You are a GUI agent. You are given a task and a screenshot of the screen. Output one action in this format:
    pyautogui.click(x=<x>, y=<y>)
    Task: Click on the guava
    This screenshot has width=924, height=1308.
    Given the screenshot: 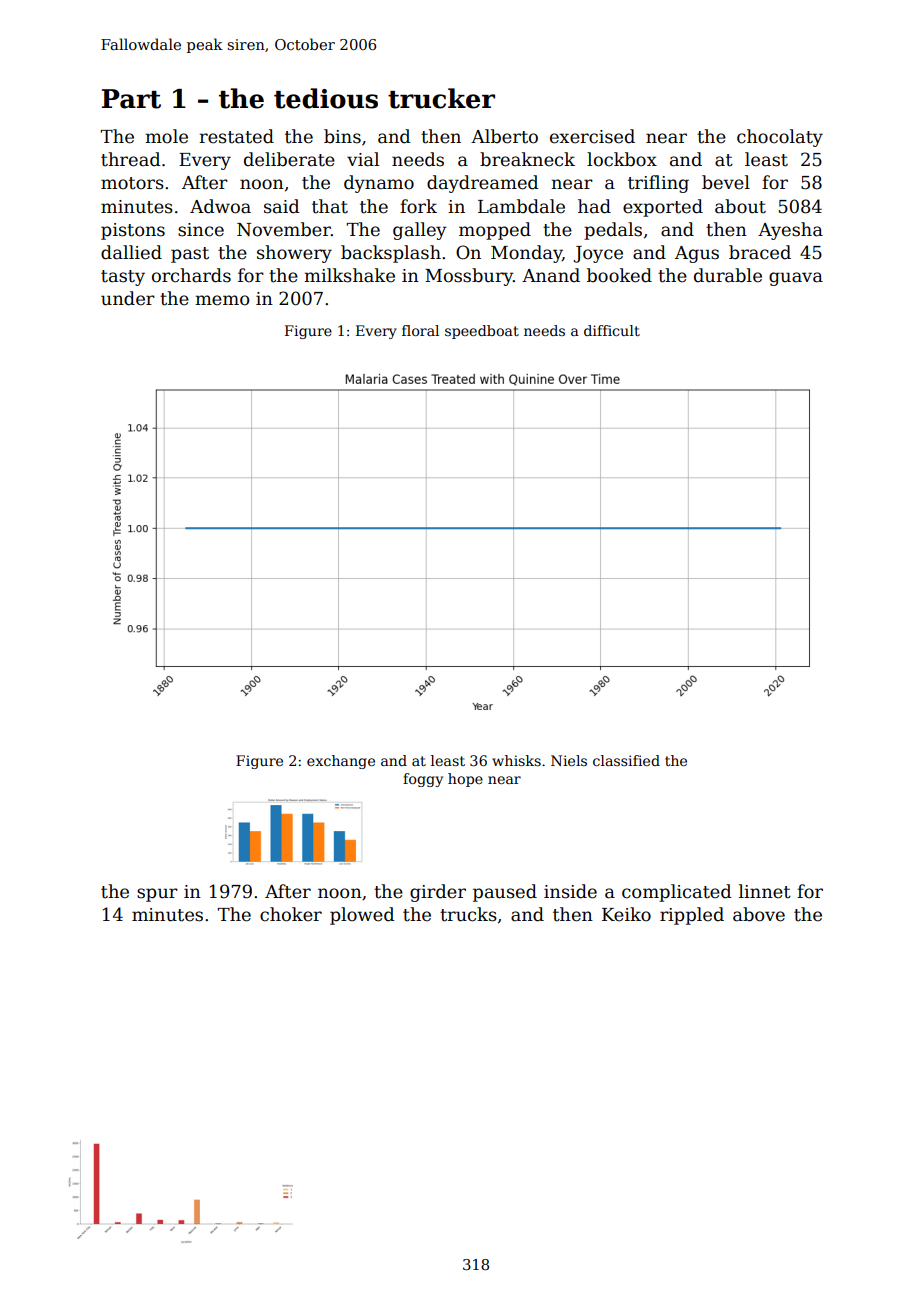 What is the action you would take?
    pyautogui.click(x=796, y=279)
